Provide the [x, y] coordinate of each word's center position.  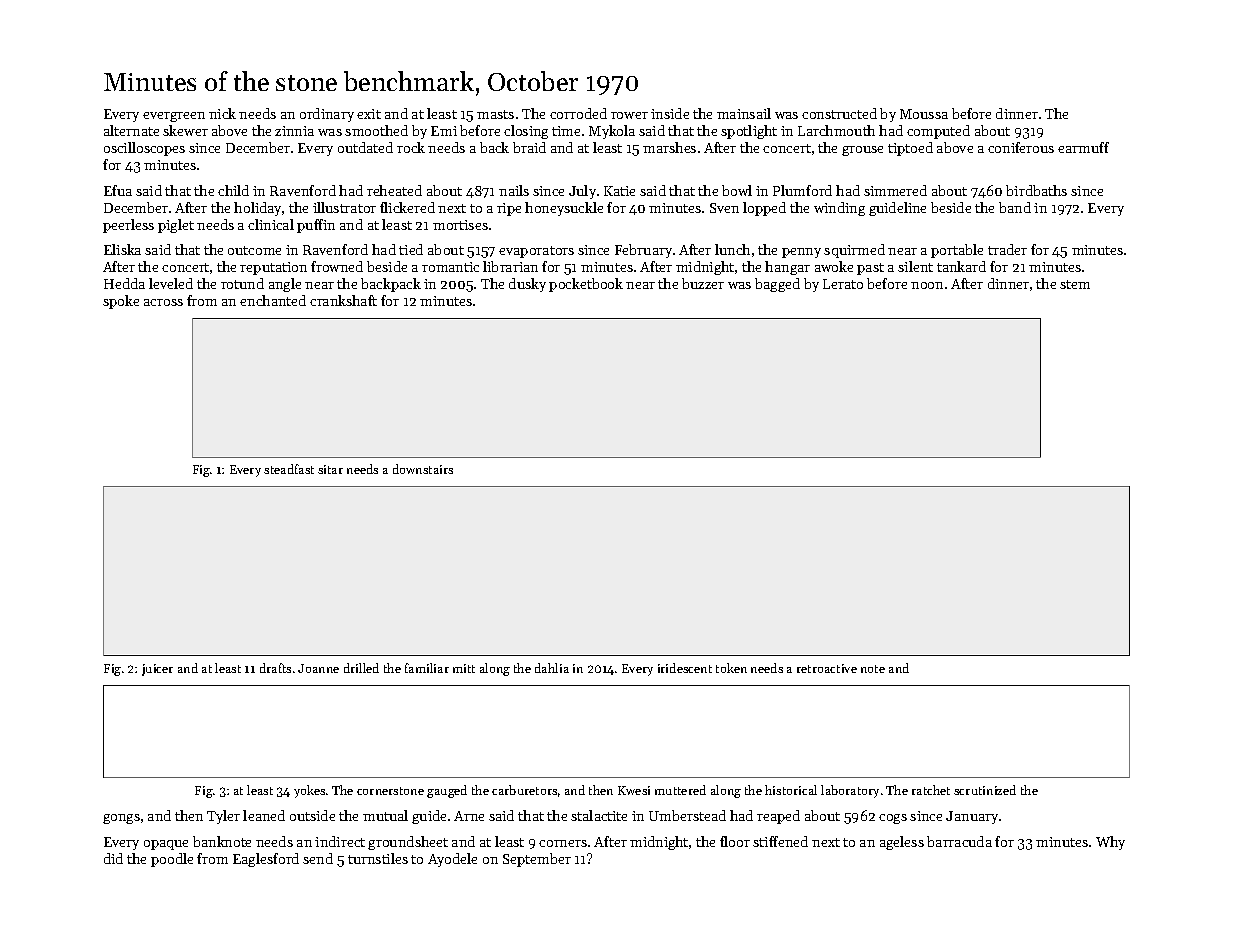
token [731, 668]
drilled [361, 668]
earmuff [1083, 147]
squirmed [854, 251]
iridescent [685, 668]
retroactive [827, 668]
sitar [330, 469]
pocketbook [586, 285]
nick [222, 113]
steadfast [289, 469]
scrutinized [985, 790]
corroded [578, 113]
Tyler [223, 817]
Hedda [124, 283]
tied [411, 249]
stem [1075, 284]
